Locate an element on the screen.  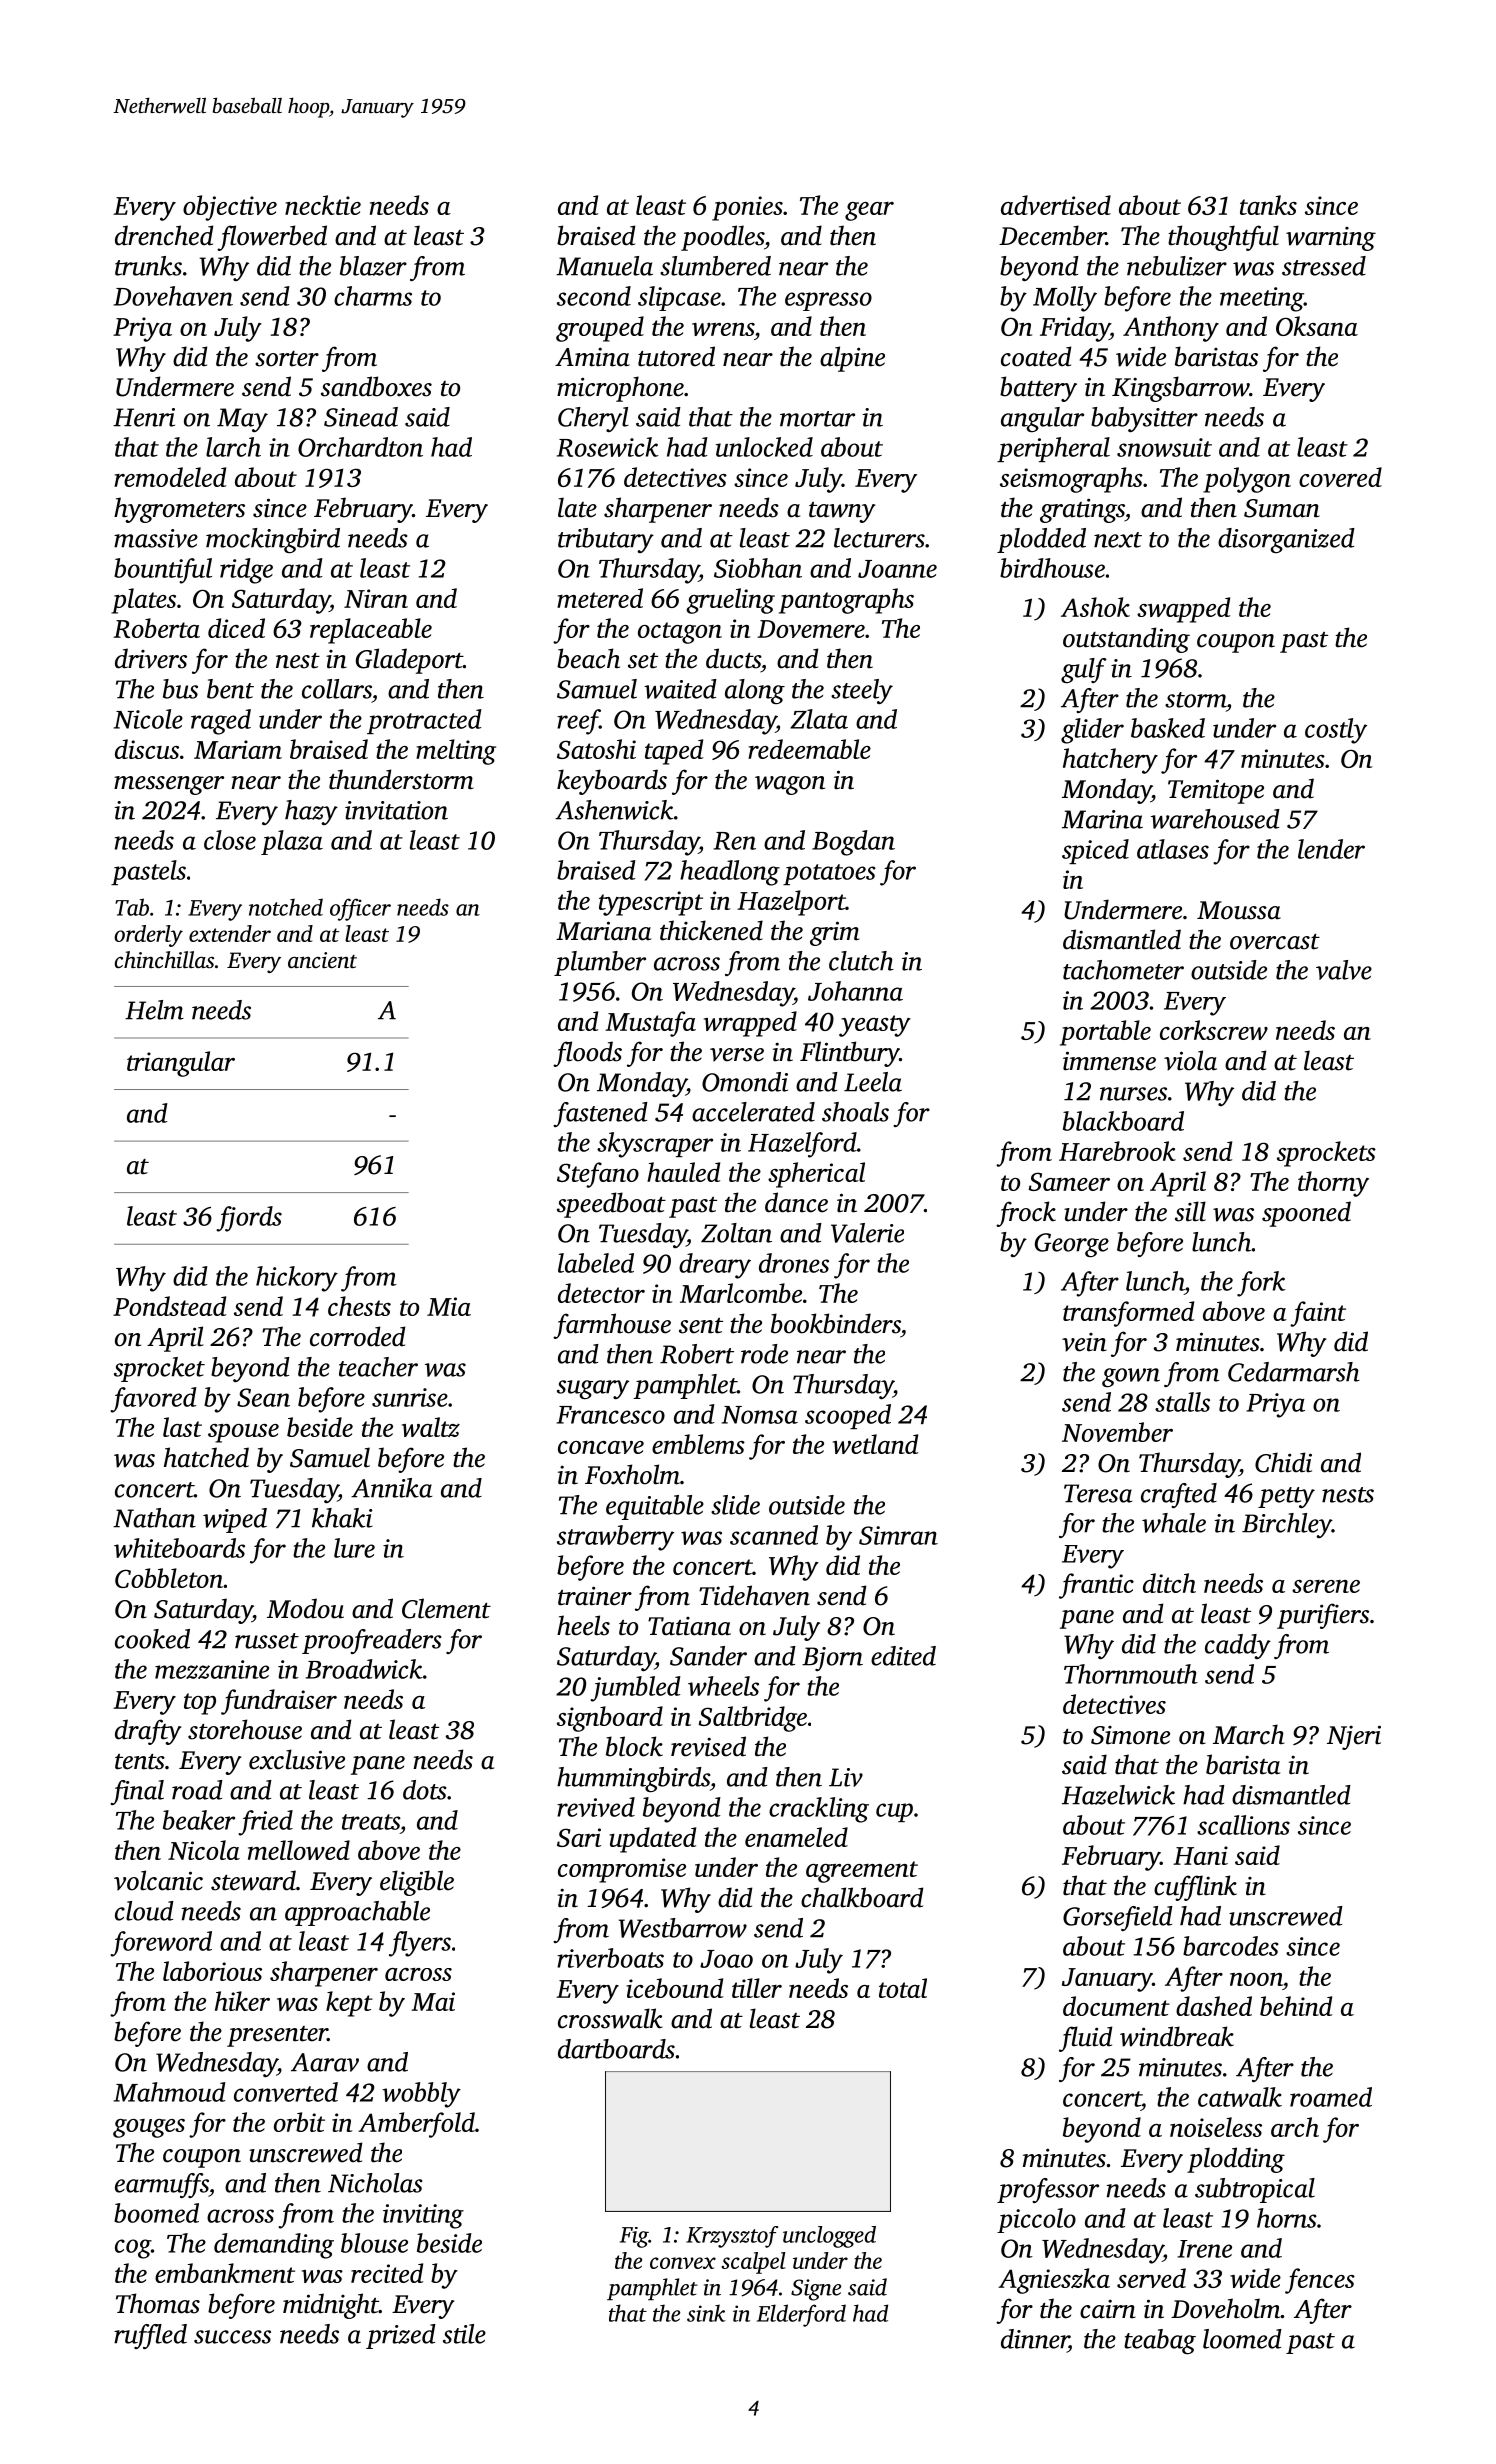
poodles is located at coordinates (722, 238).
